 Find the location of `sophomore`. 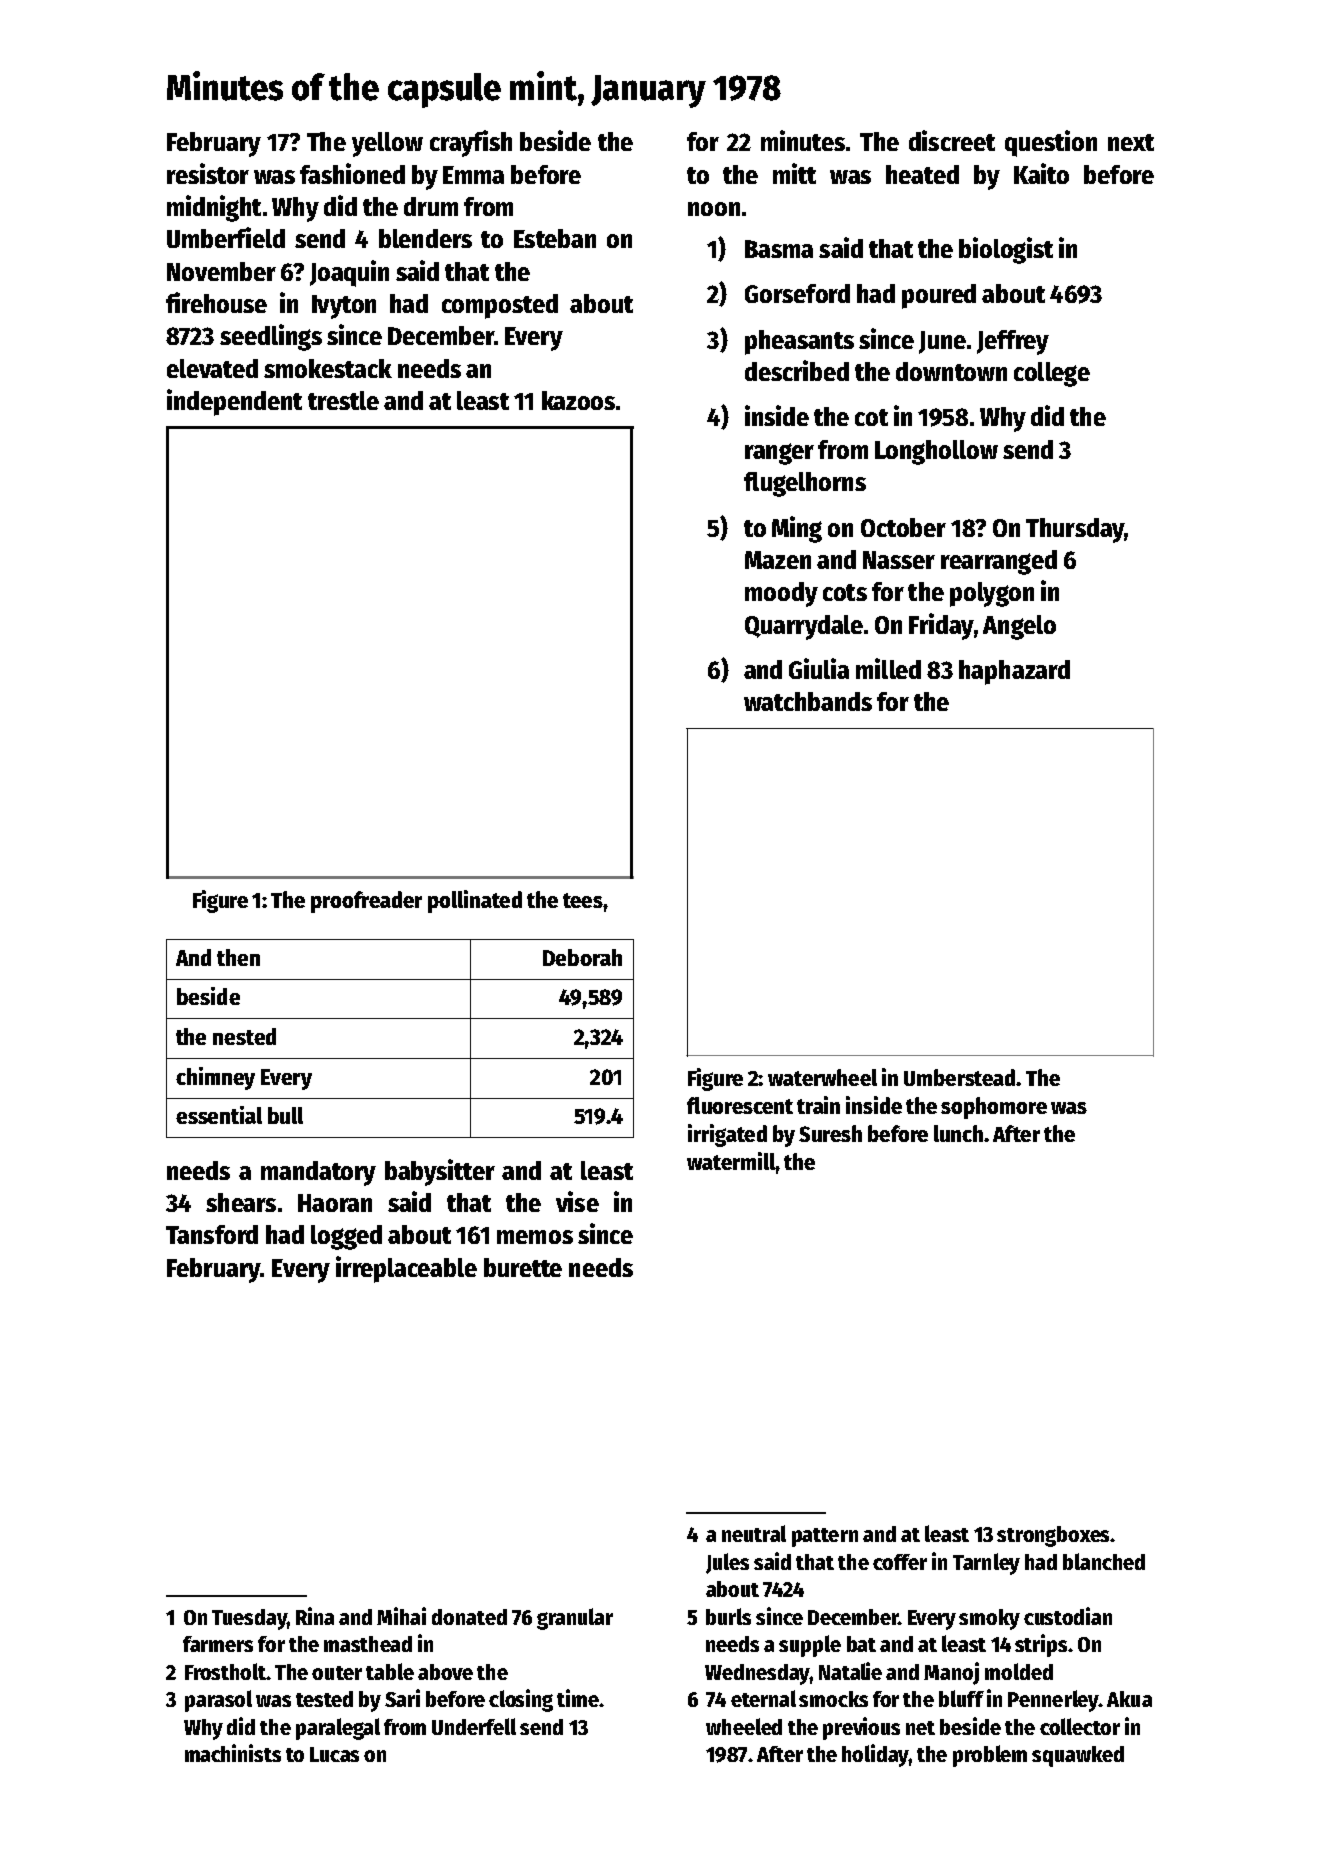

sophomore is located at coordinates (994, 1108).
